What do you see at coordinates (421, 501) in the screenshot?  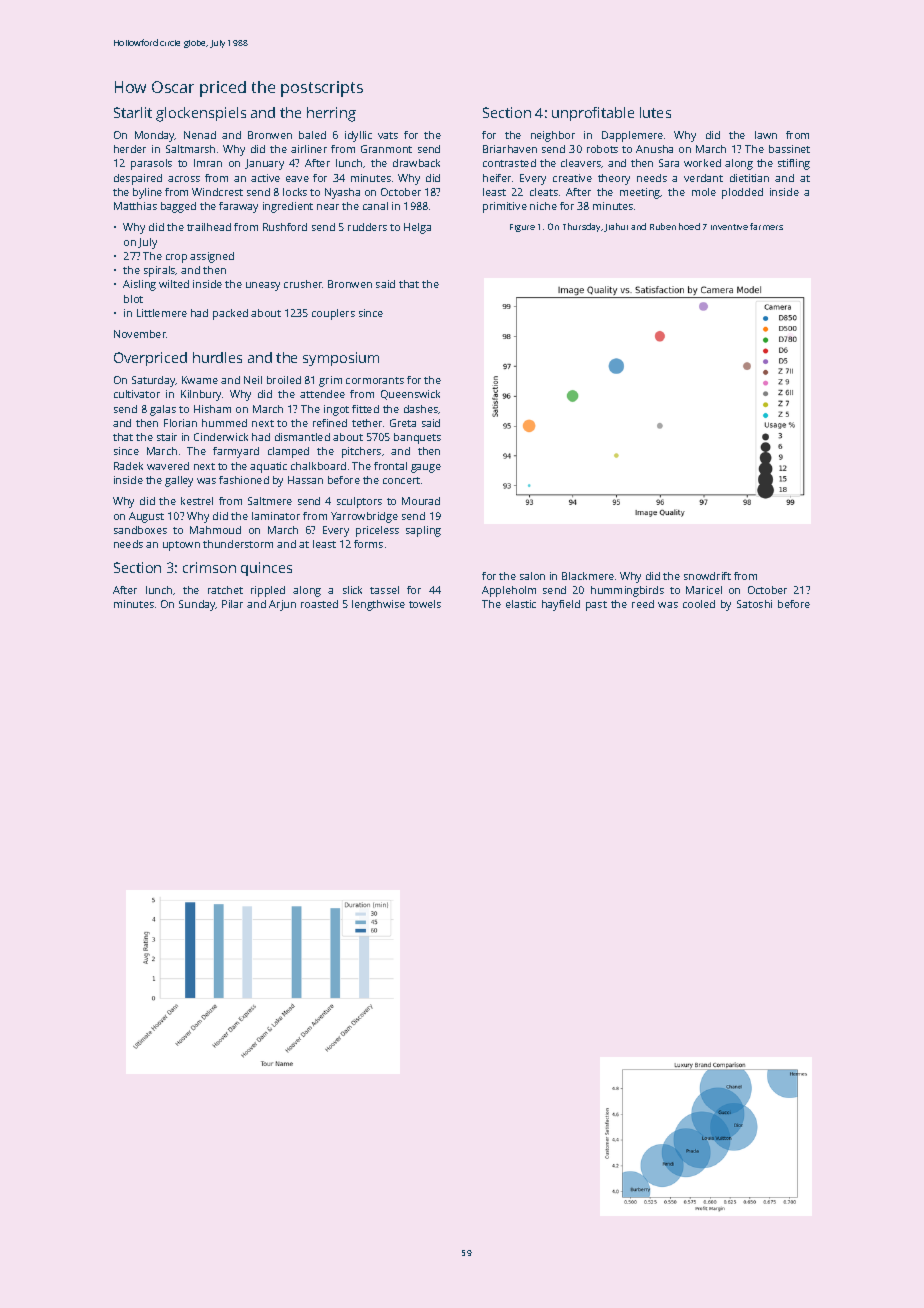 I see `Mourad` at bounding box center [421, 501].
